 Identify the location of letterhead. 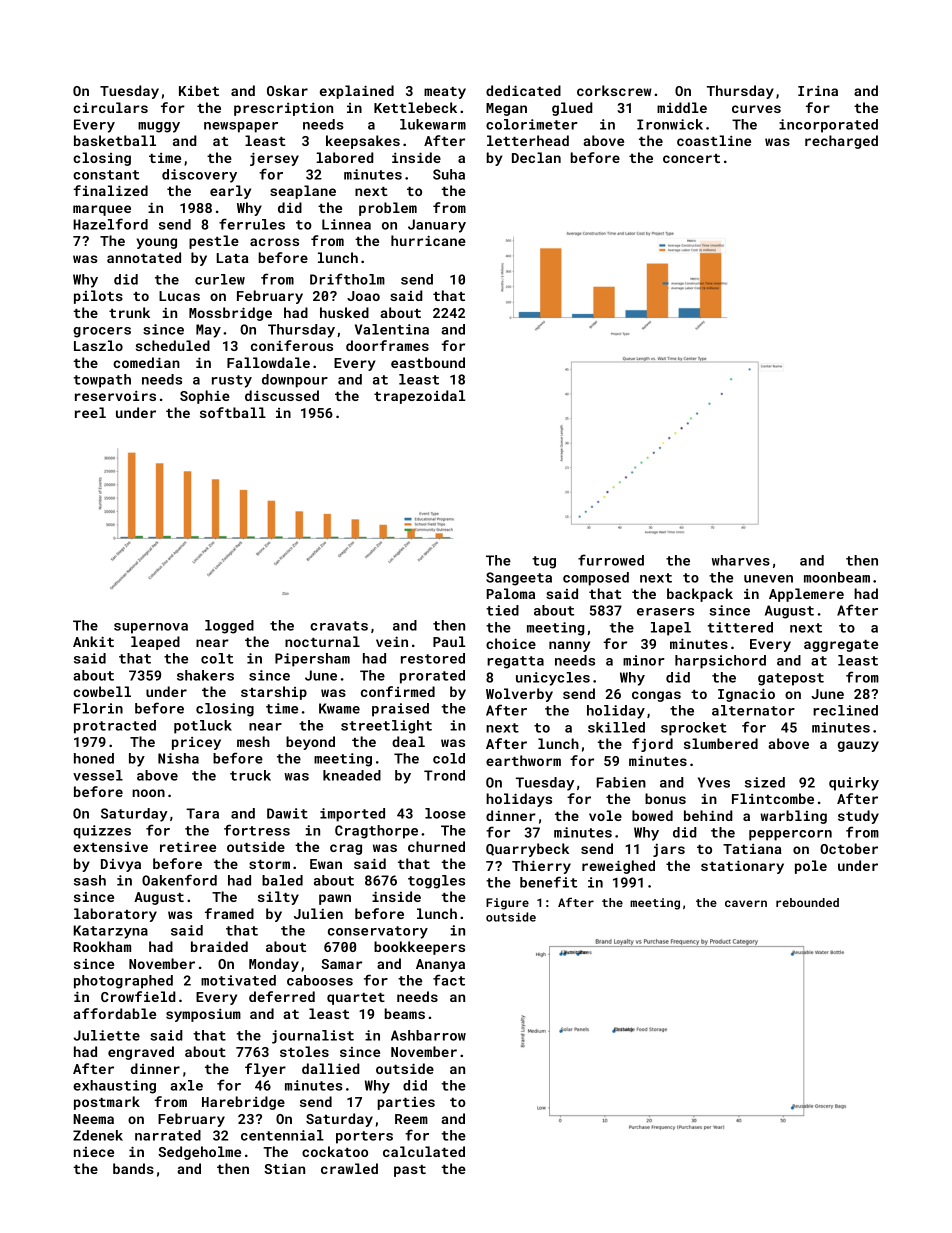
(528, 140).
